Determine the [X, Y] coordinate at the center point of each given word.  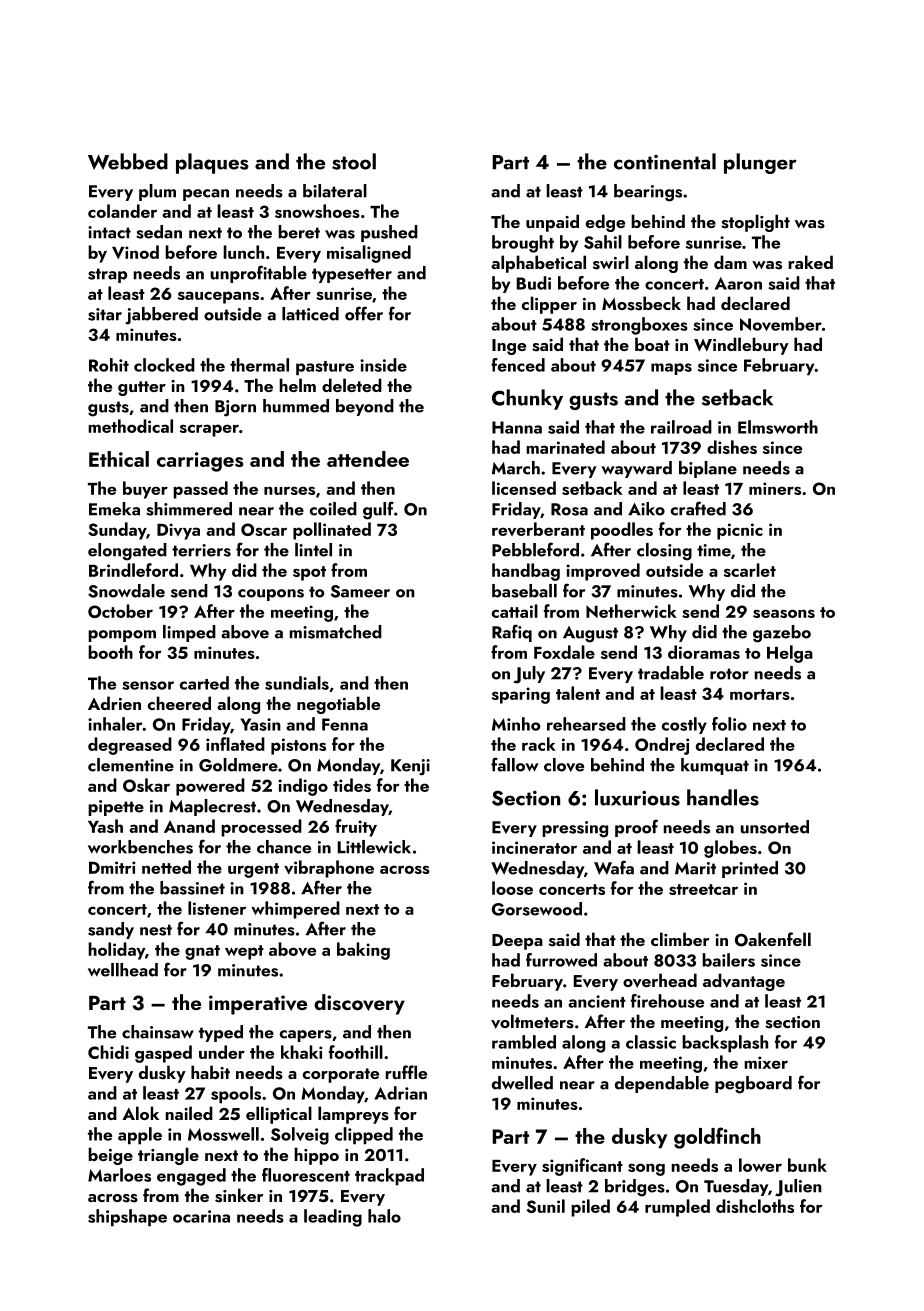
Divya [178, 531]
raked [810, 262]
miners [775, 488]
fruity [356, 828]
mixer [766, 1062]
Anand [189, 826]
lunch [243, 252]
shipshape [127, 1218]
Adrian [400, 1093]
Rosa [569, 509]
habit [210, 1072]
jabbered [161, 316]
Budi [534, 283]
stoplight [755, 223]
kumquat [715, 766]
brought [523, 244]
